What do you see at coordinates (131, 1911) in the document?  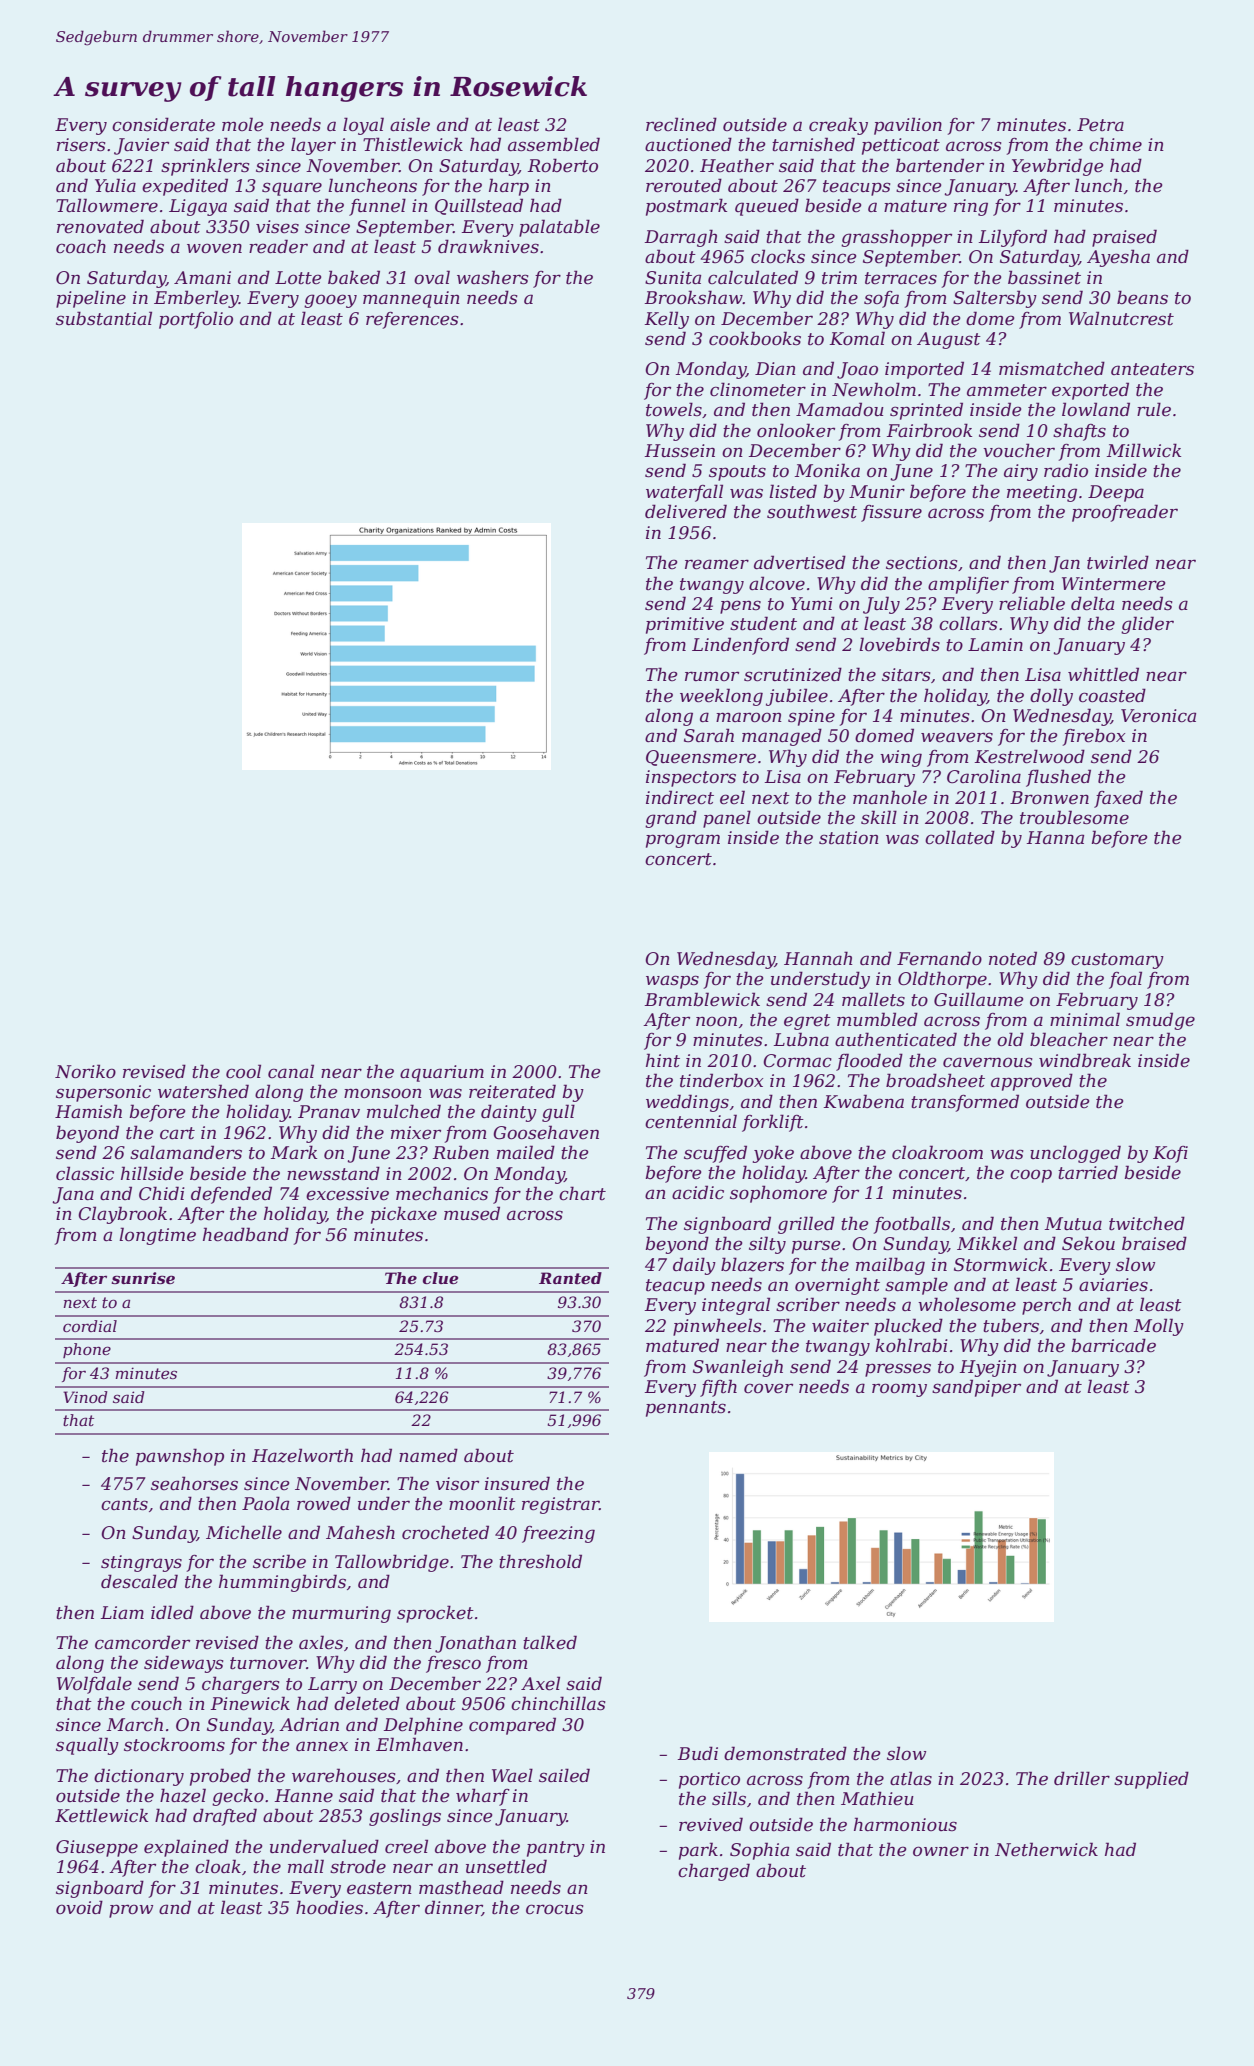 I see `prow` at bounding box center [131, 1911].
